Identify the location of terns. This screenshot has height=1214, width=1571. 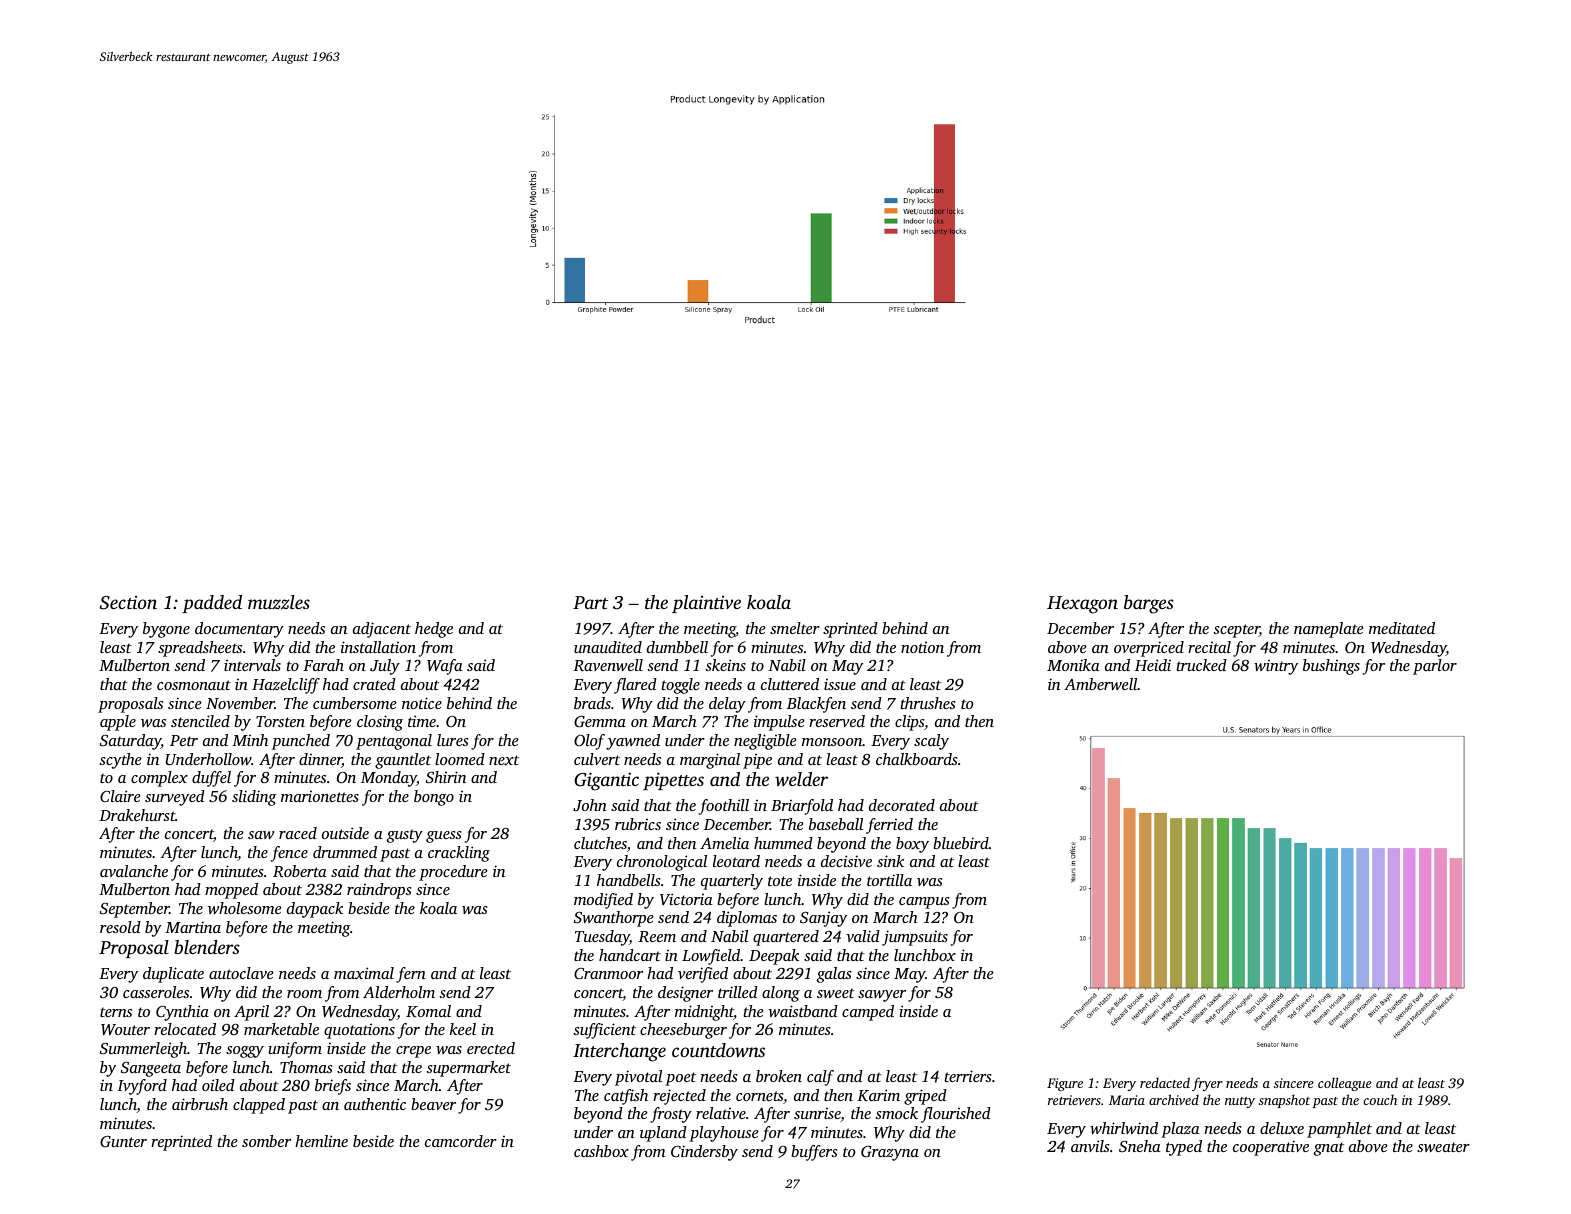
(116, 1012).
